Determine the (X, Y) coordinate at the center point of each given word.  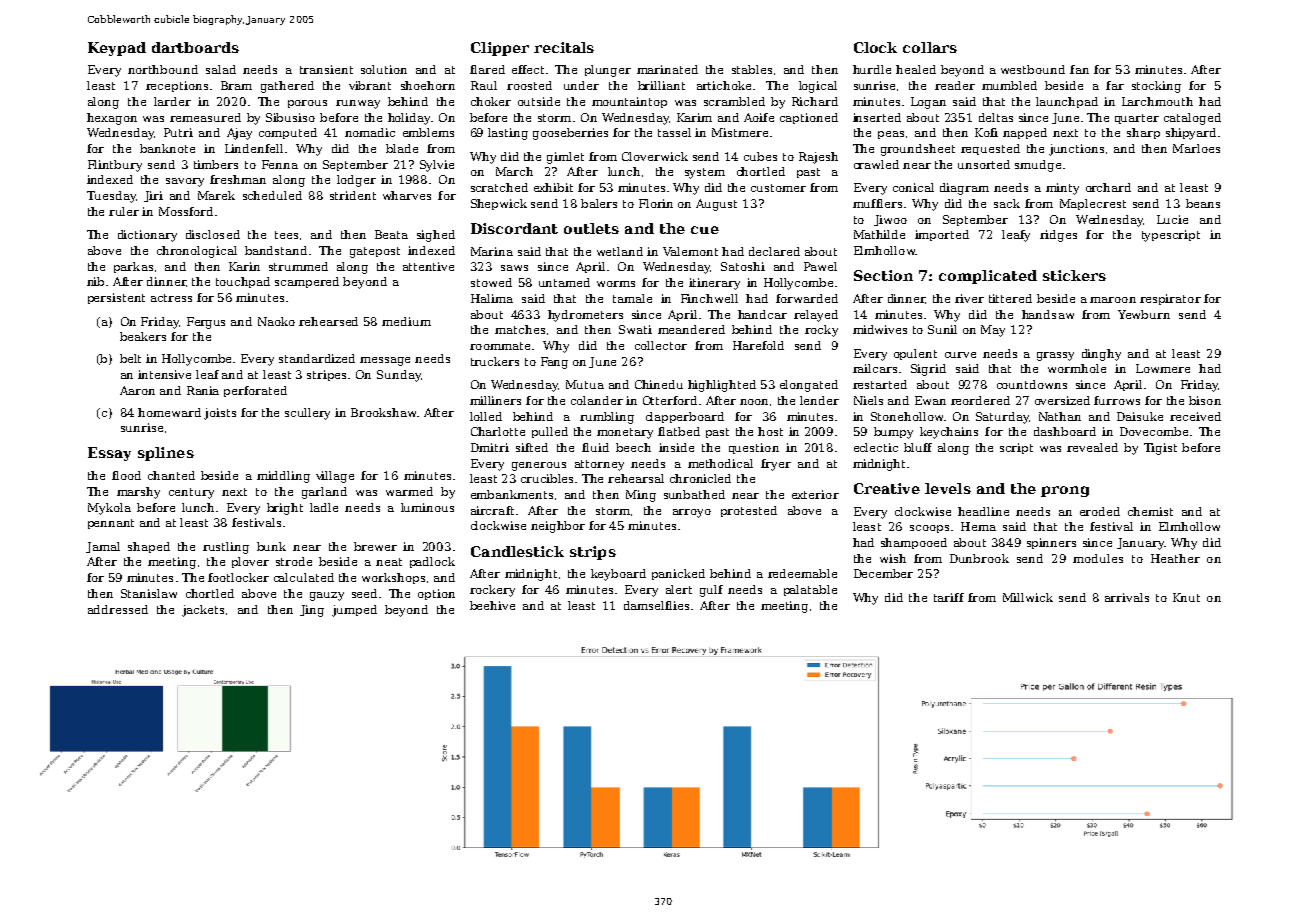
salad (221, 69)
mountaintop (629, 102)
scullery (307, 414)
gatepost (375, 252)
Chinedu (659, 384)
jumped (354, 611)
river (969, 298)
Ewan (930, 400)
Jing (312, 611)
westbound (1033, 69)
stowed (491, 282)
